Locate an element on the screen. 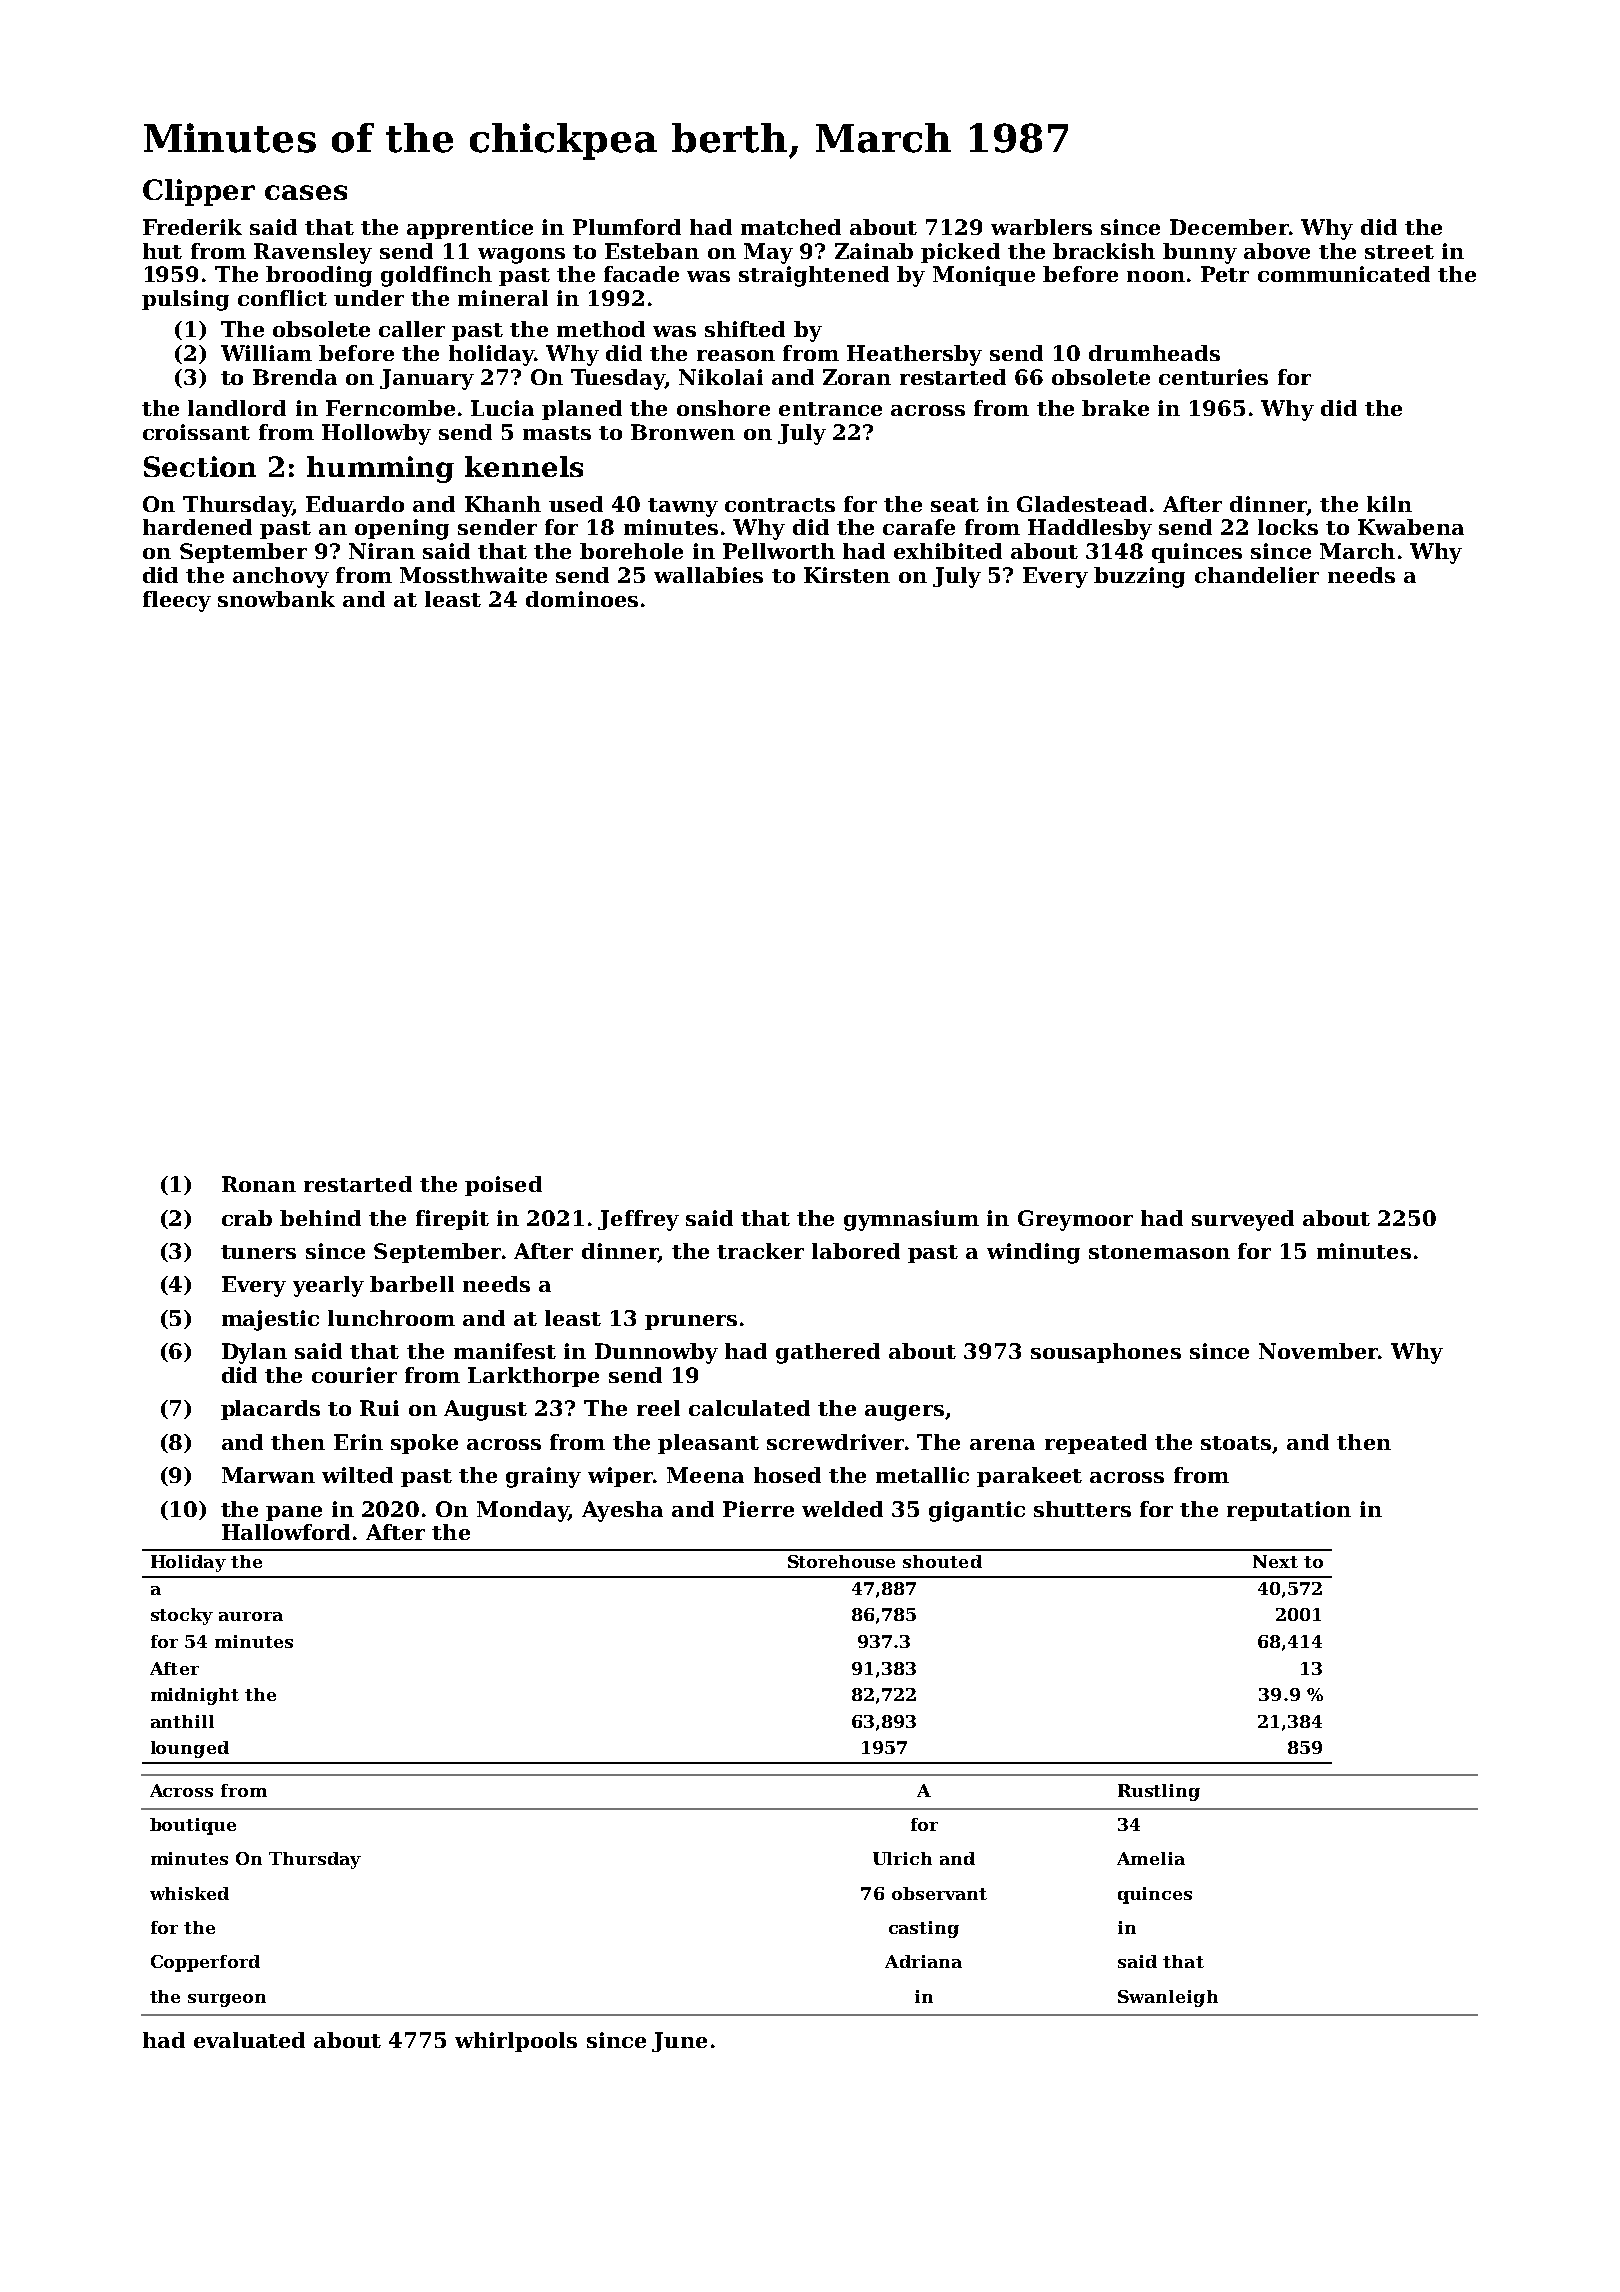 The image size is (1620, 2292). fleecy is located at coordinates (177, 601).
